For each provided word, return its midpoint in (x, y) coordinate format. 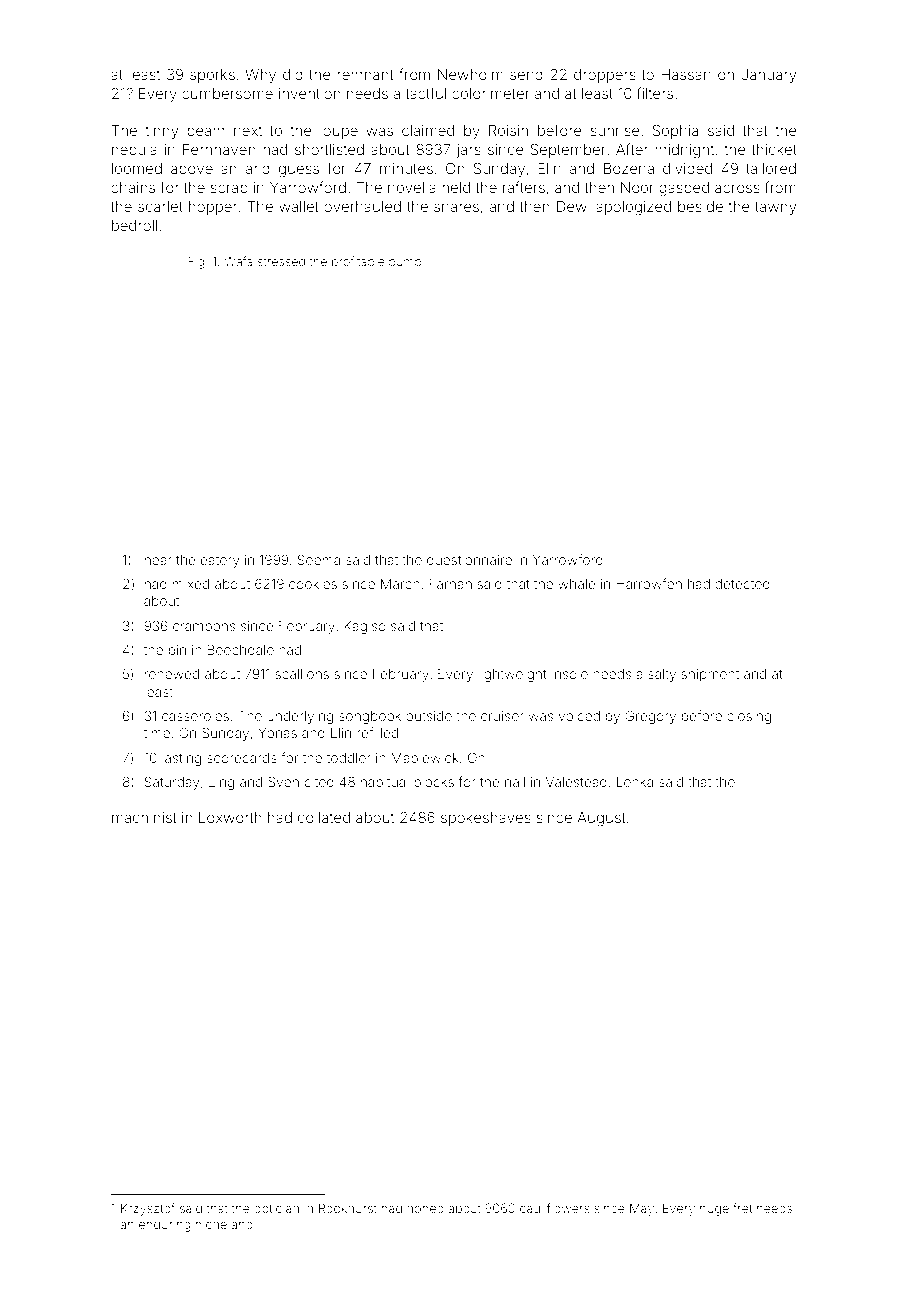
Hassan (686, 74)
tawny (775, 208)
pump (405, 264)
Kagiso (365, 627)
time (157, 733)
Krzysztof (148, 1209)
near (158, 561)
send (526, 74)
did (293, 74)
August (601, 819)
